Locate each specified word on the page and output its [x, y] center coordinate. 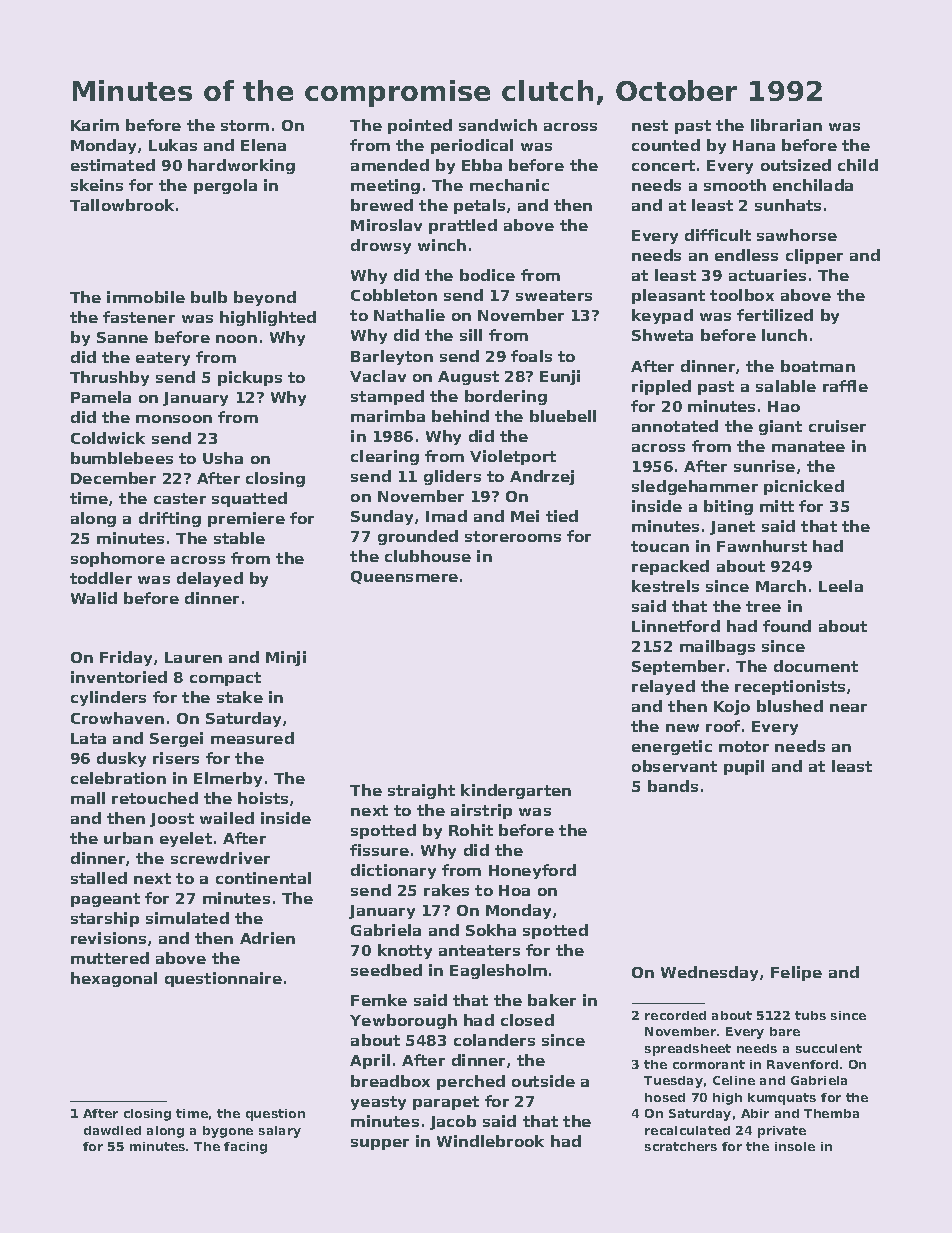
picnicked [804, 487]
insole [795, 1146]
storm [245, 125]
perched [471, 1082]
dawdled [112, 1130]
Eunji [560, 377]
